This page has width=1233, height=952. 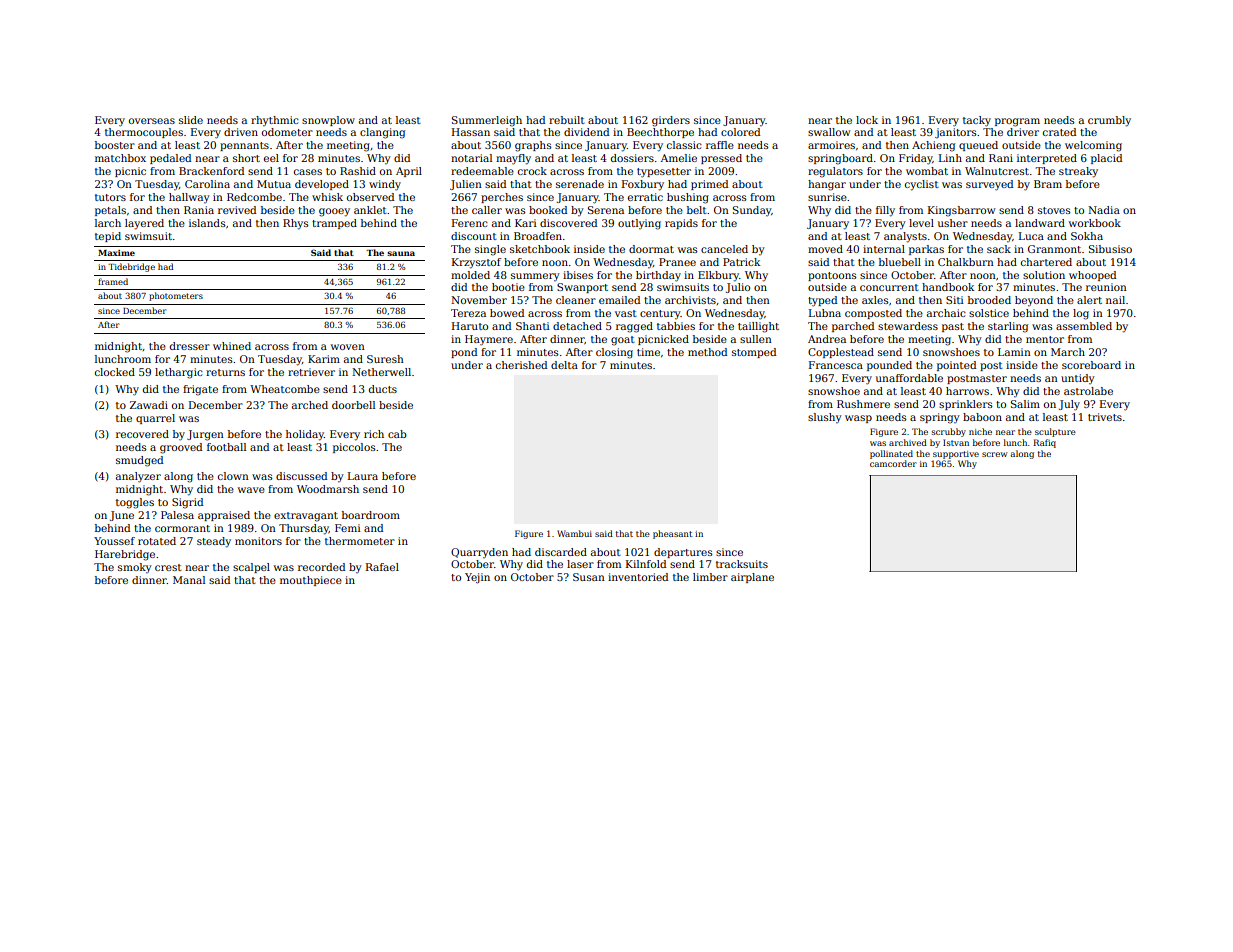 I want to click on Rafiq, so click(x=1044, y=443).
